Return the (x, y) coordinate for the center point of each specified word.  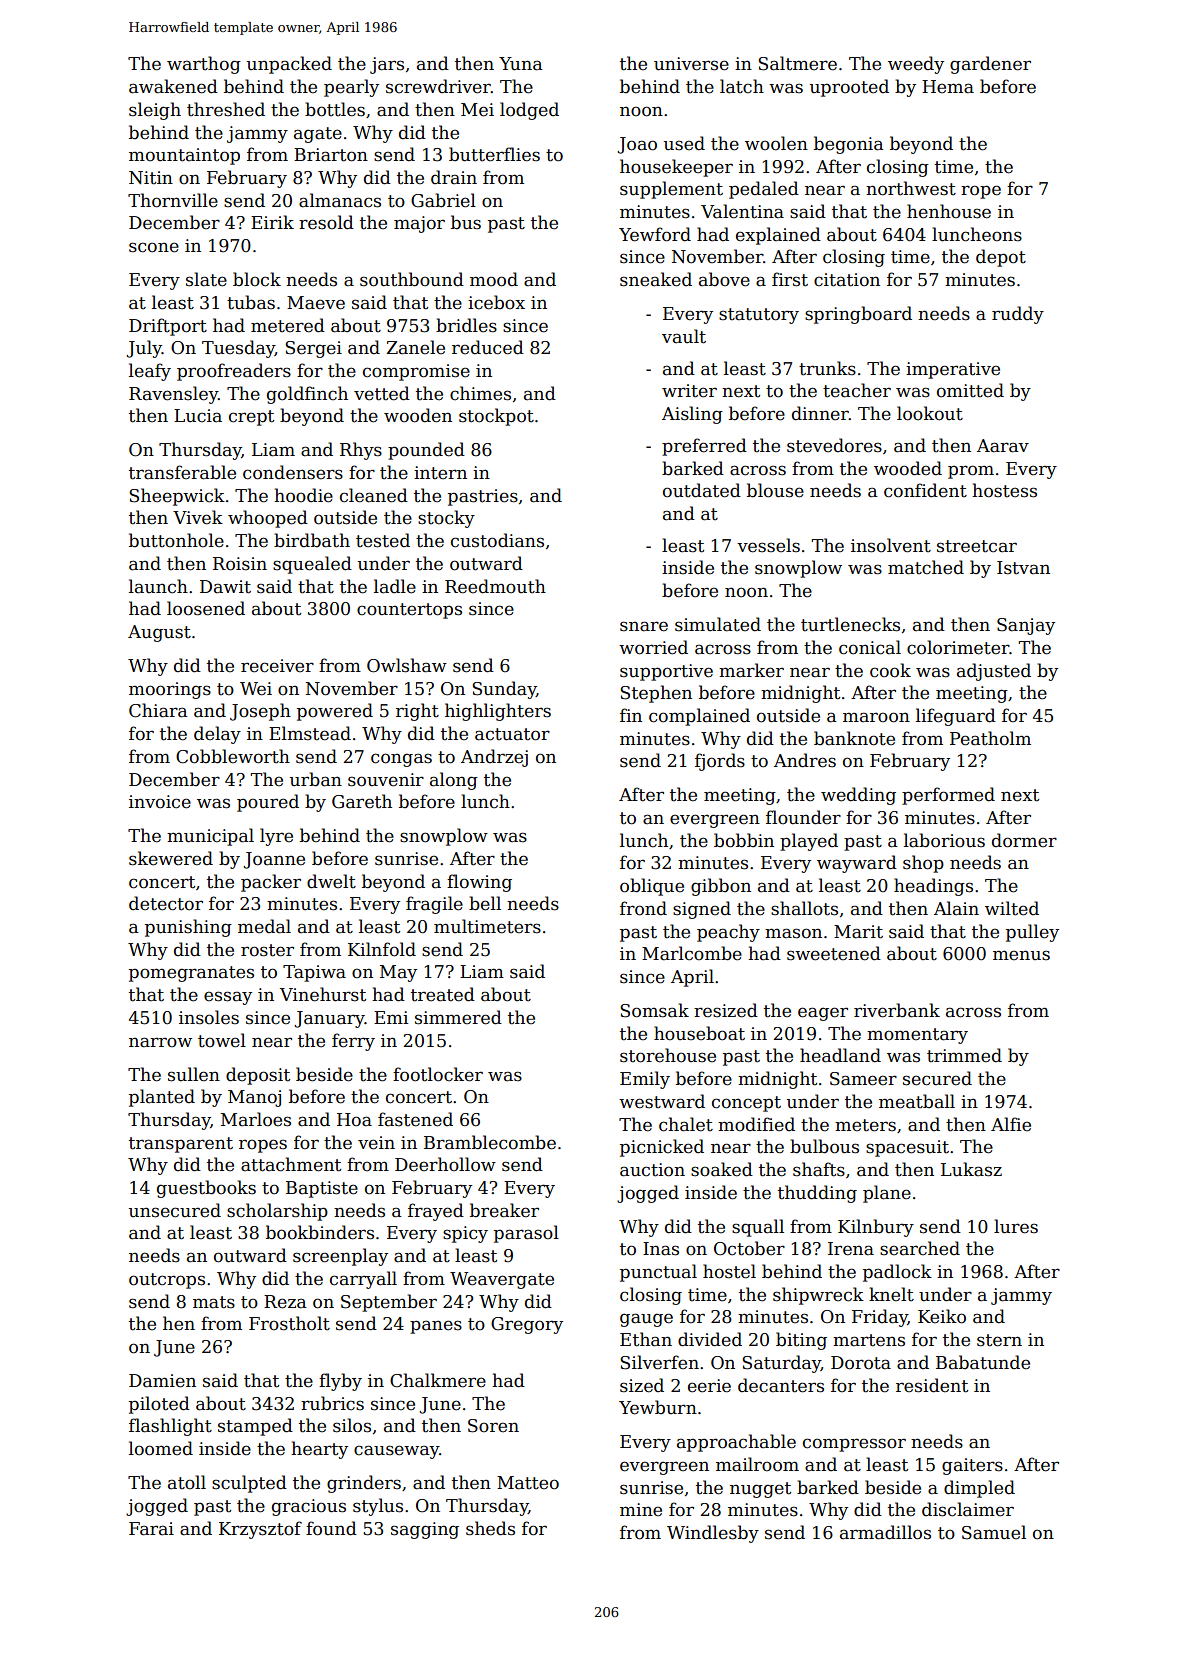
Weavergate (502, 1280)
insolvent (891, 545)
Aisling (692, 415)
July (144, 349)
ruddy (1018, 315)
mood (494, 279)
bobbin (744, 840)
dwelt (331, 881)
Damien (162, 1381)
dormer (1024, 840)
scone (154, 247)
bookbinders (320, 1232)
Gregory (527, 1325)
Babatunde (983, 1362)
